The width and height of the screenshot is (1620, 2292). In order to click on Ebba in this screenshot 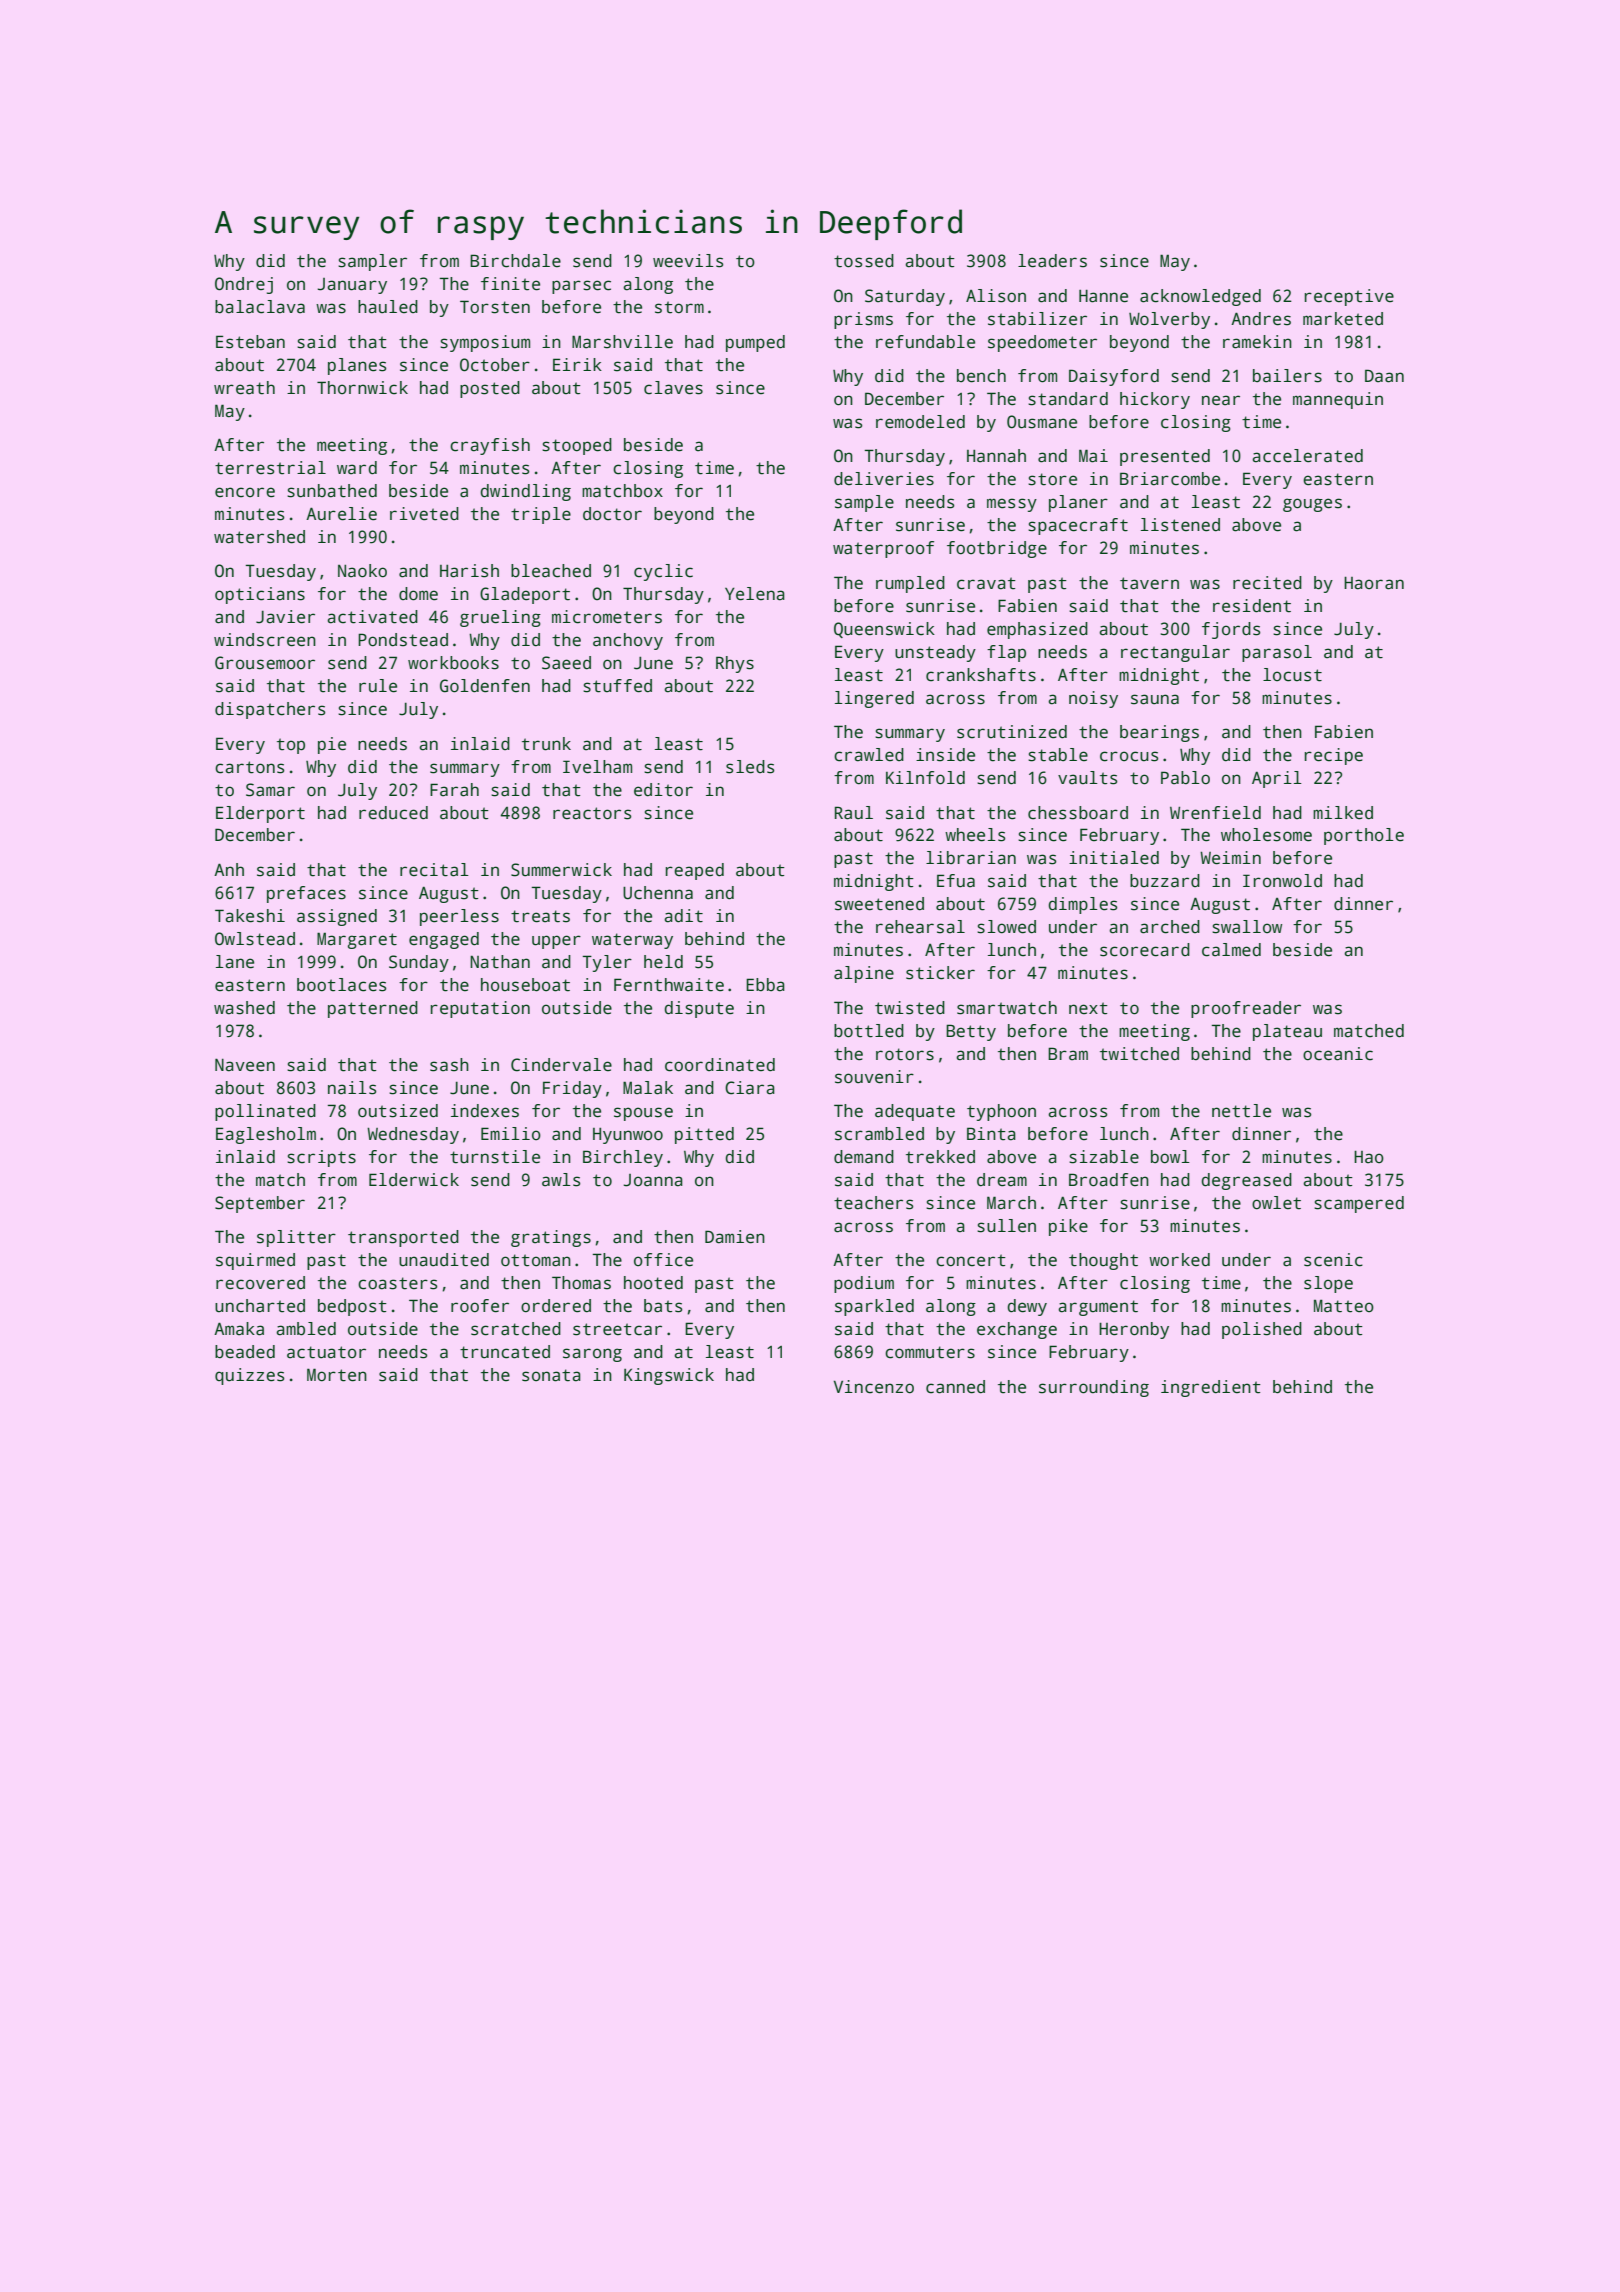, I will do `click(765, 985)`.
